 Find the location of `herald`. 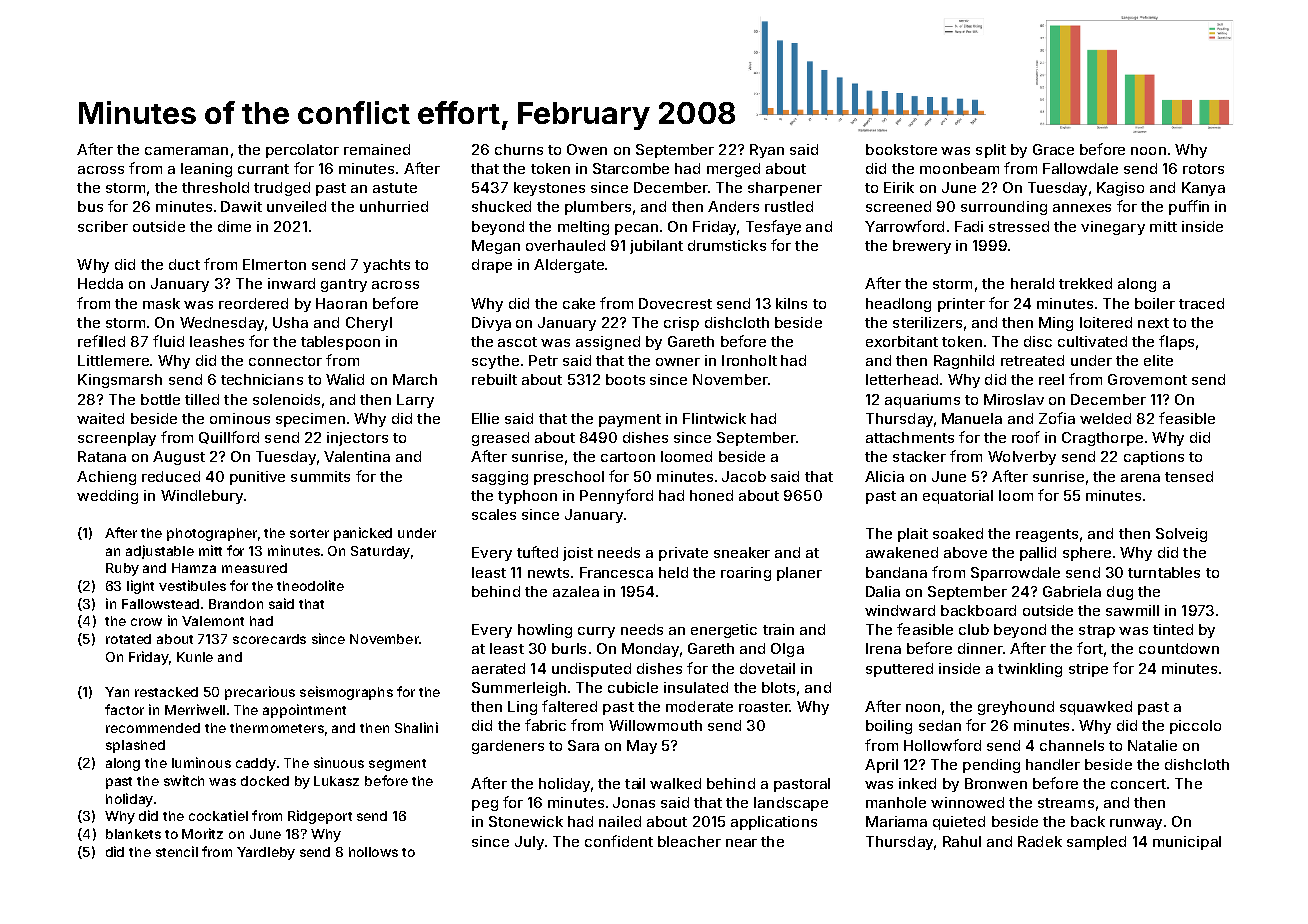

herald is located at coordinates (1032, 283).
